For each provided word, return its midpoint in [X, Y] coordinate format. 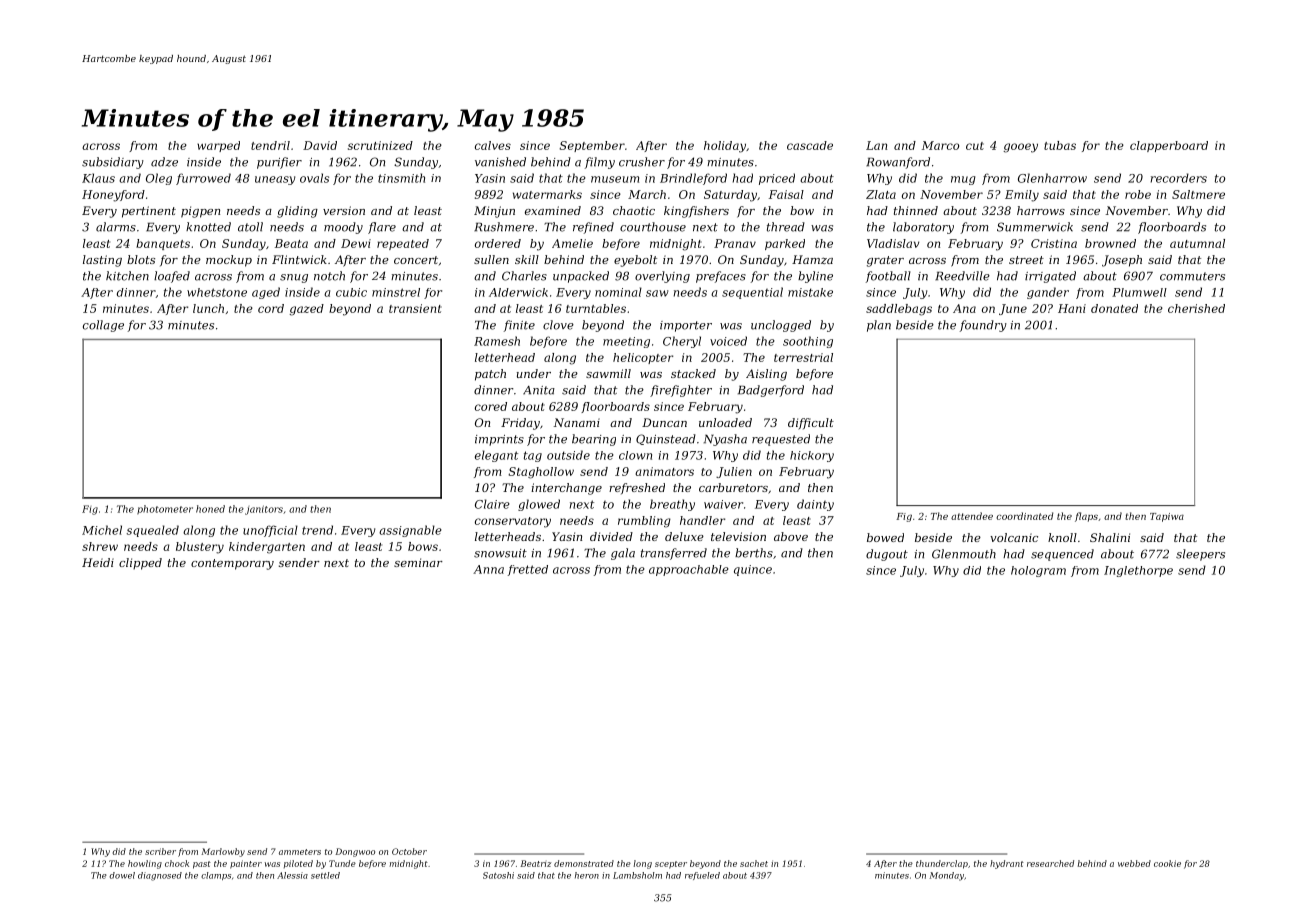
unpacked [581, 277]
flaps [1086, 517]
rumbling [644, 522]
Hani [1072, 308]
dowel [122, 875]
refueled [702, 876]
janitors [264, 510]
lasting [102, 261]
